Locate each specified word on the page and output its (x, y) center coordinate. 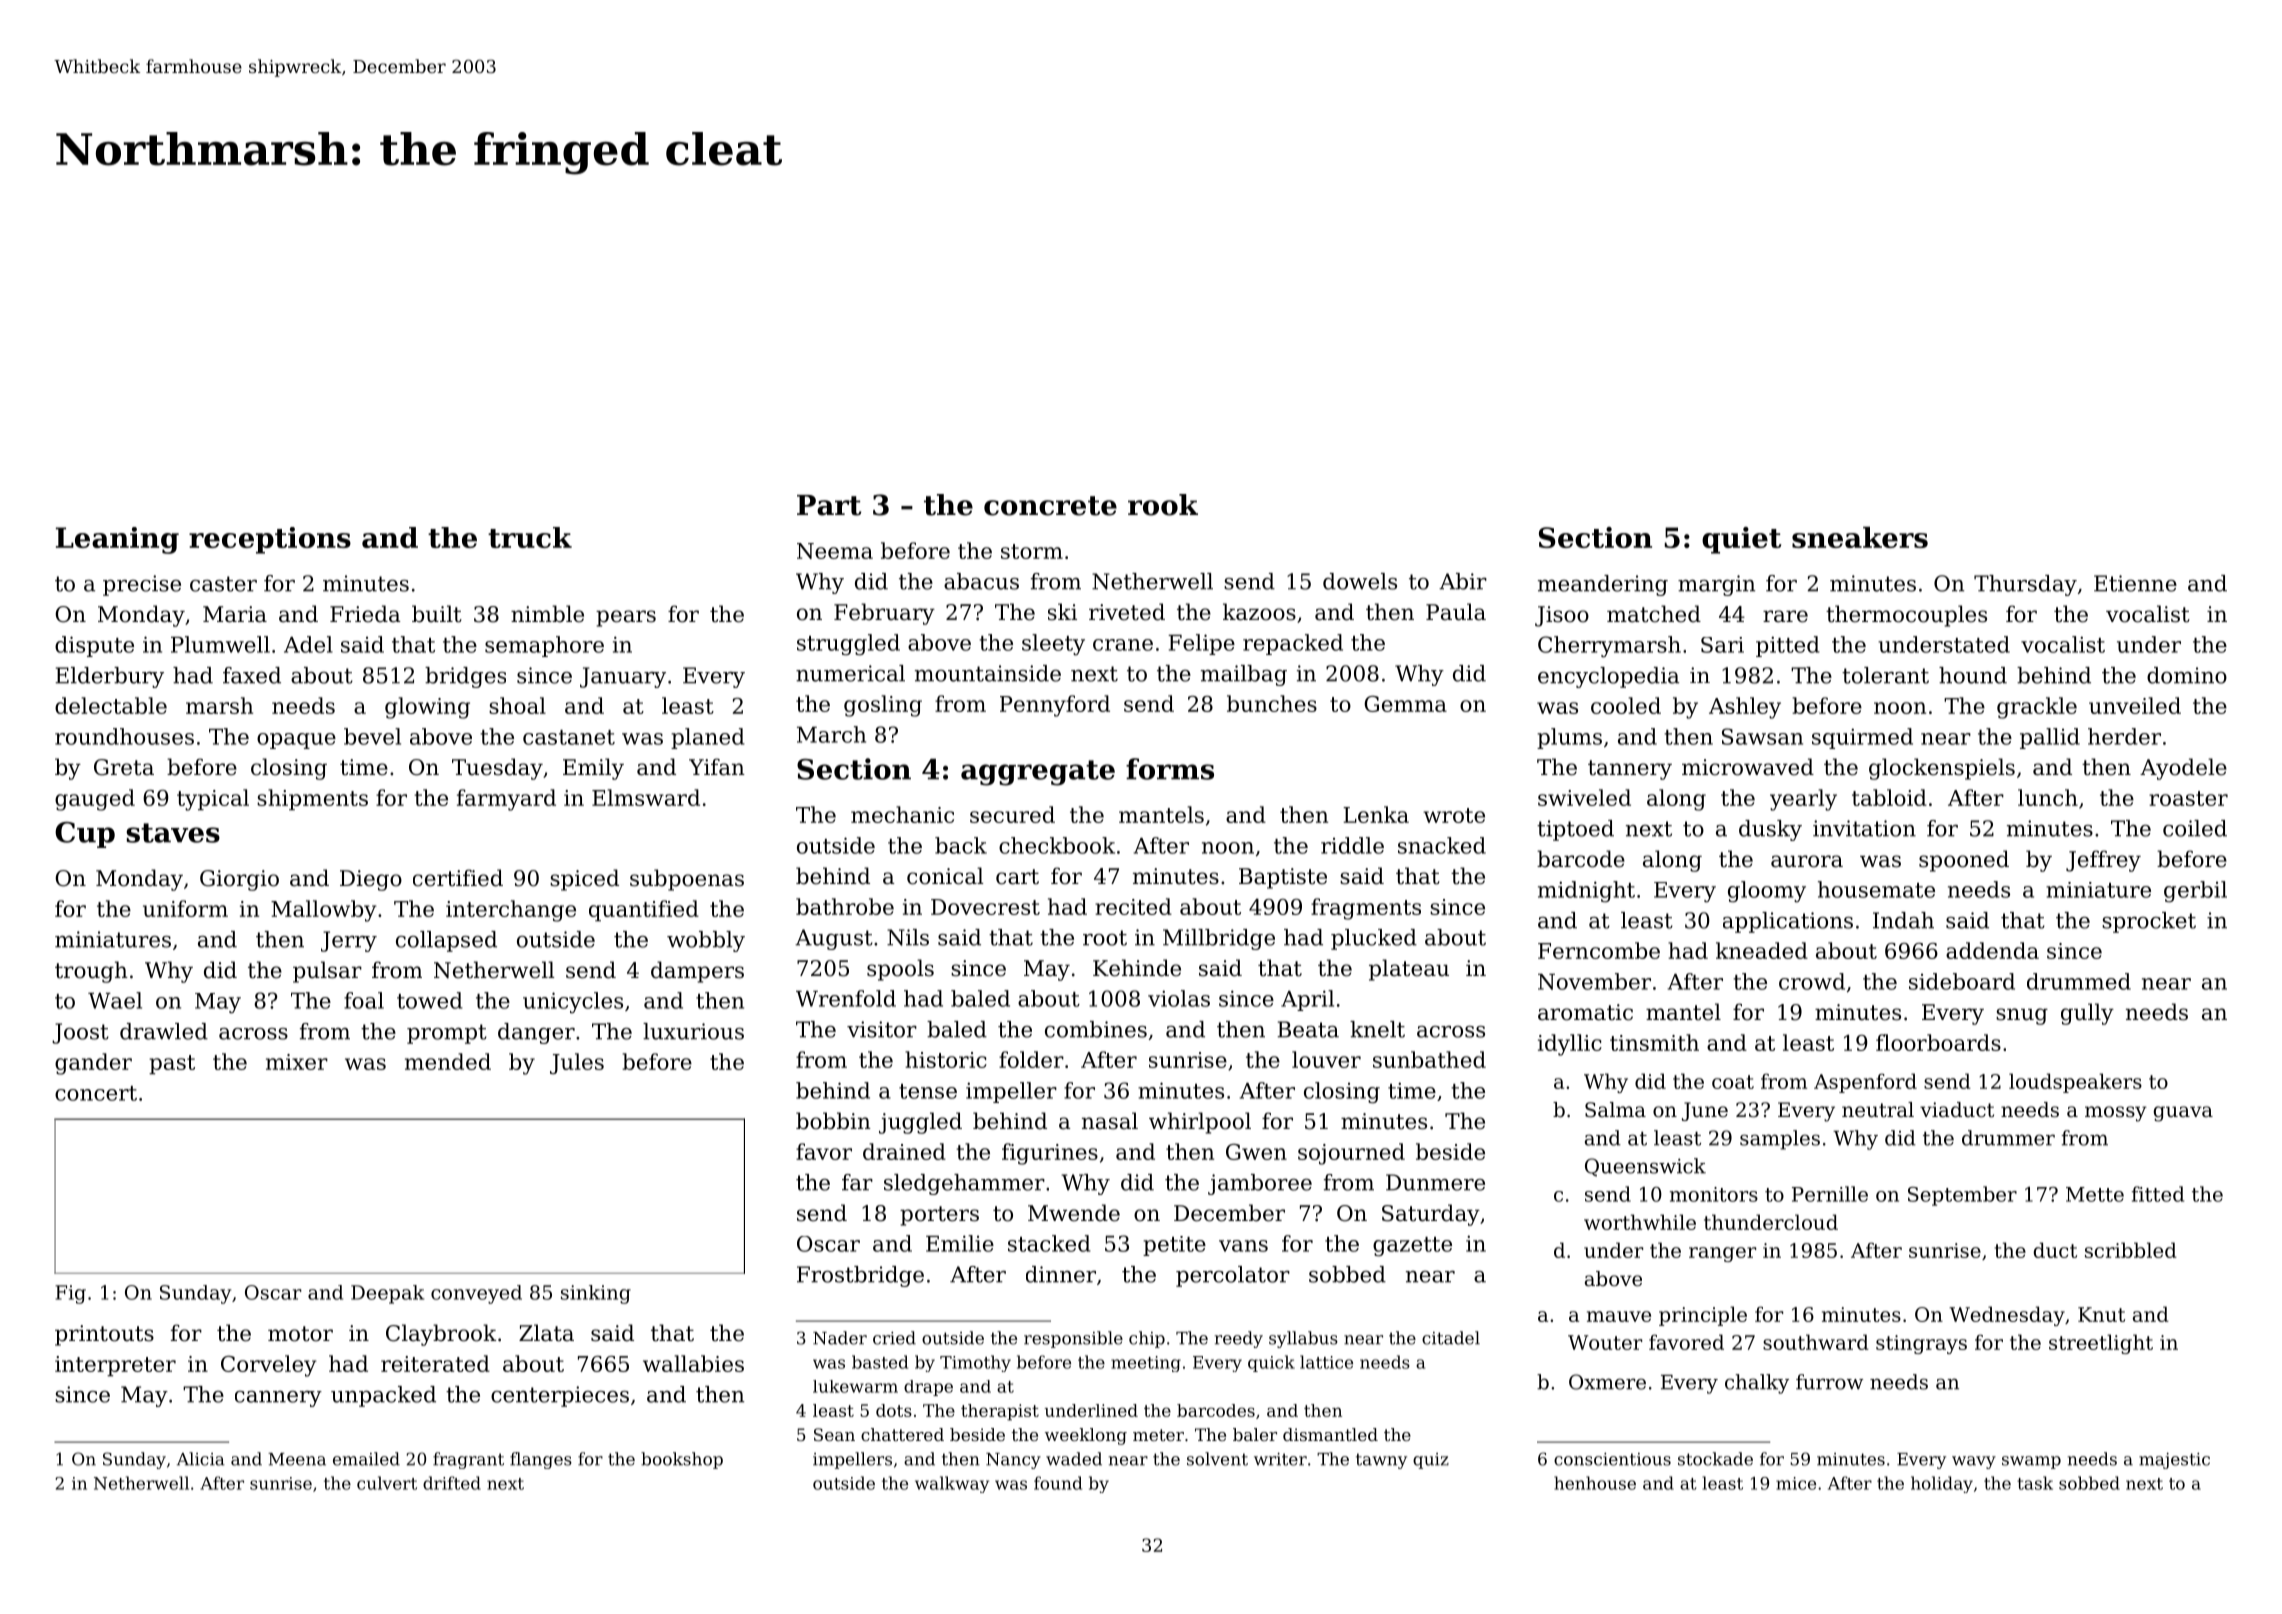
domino (2187, 675)
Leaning (117, 540)
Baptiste (1283, 878)
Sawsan (1762, 736)
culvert (387, 1483)
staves (173, 833)
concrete (1050, 506)
